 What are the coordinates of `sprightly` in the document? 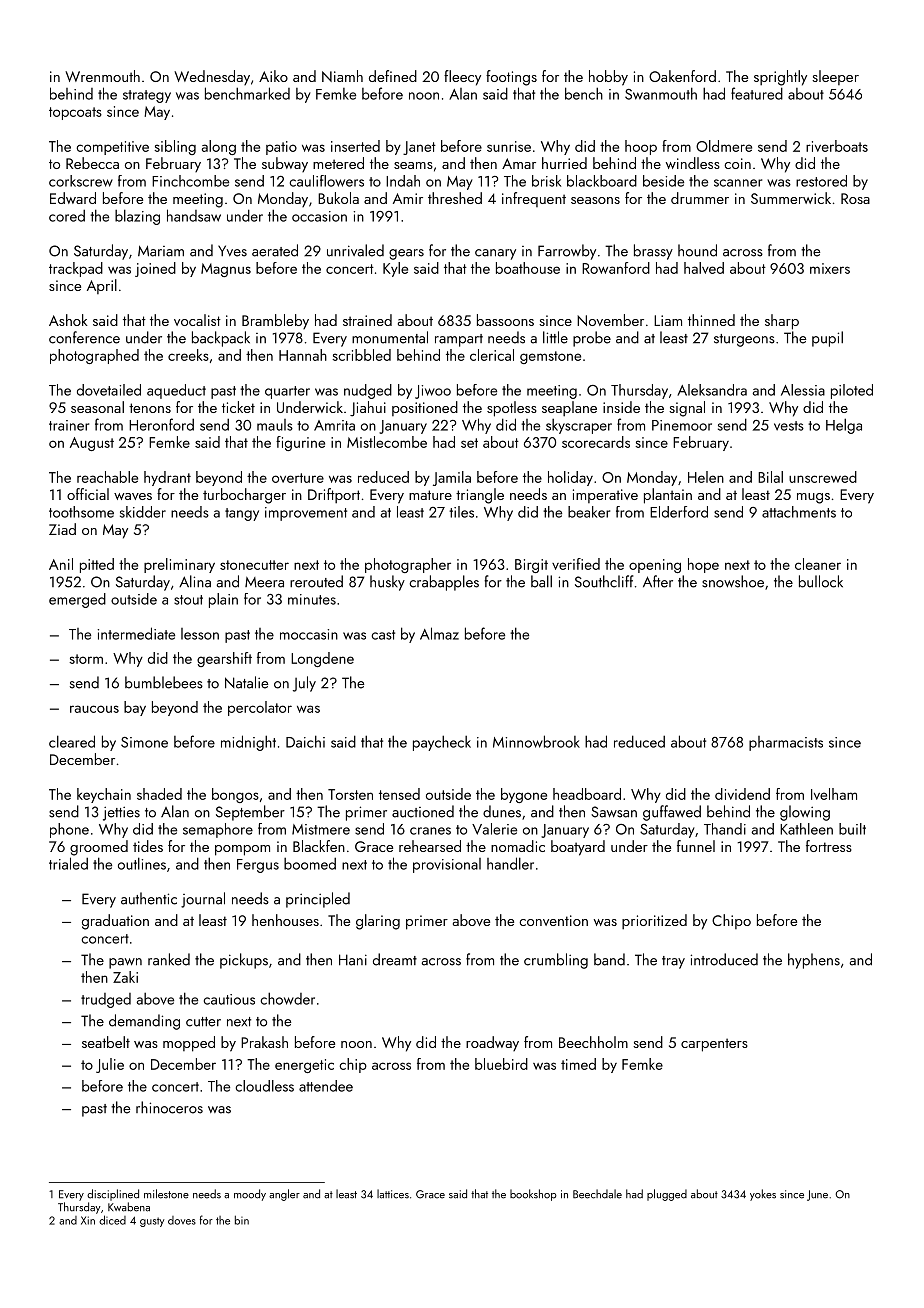 It's located at (780, 78).
